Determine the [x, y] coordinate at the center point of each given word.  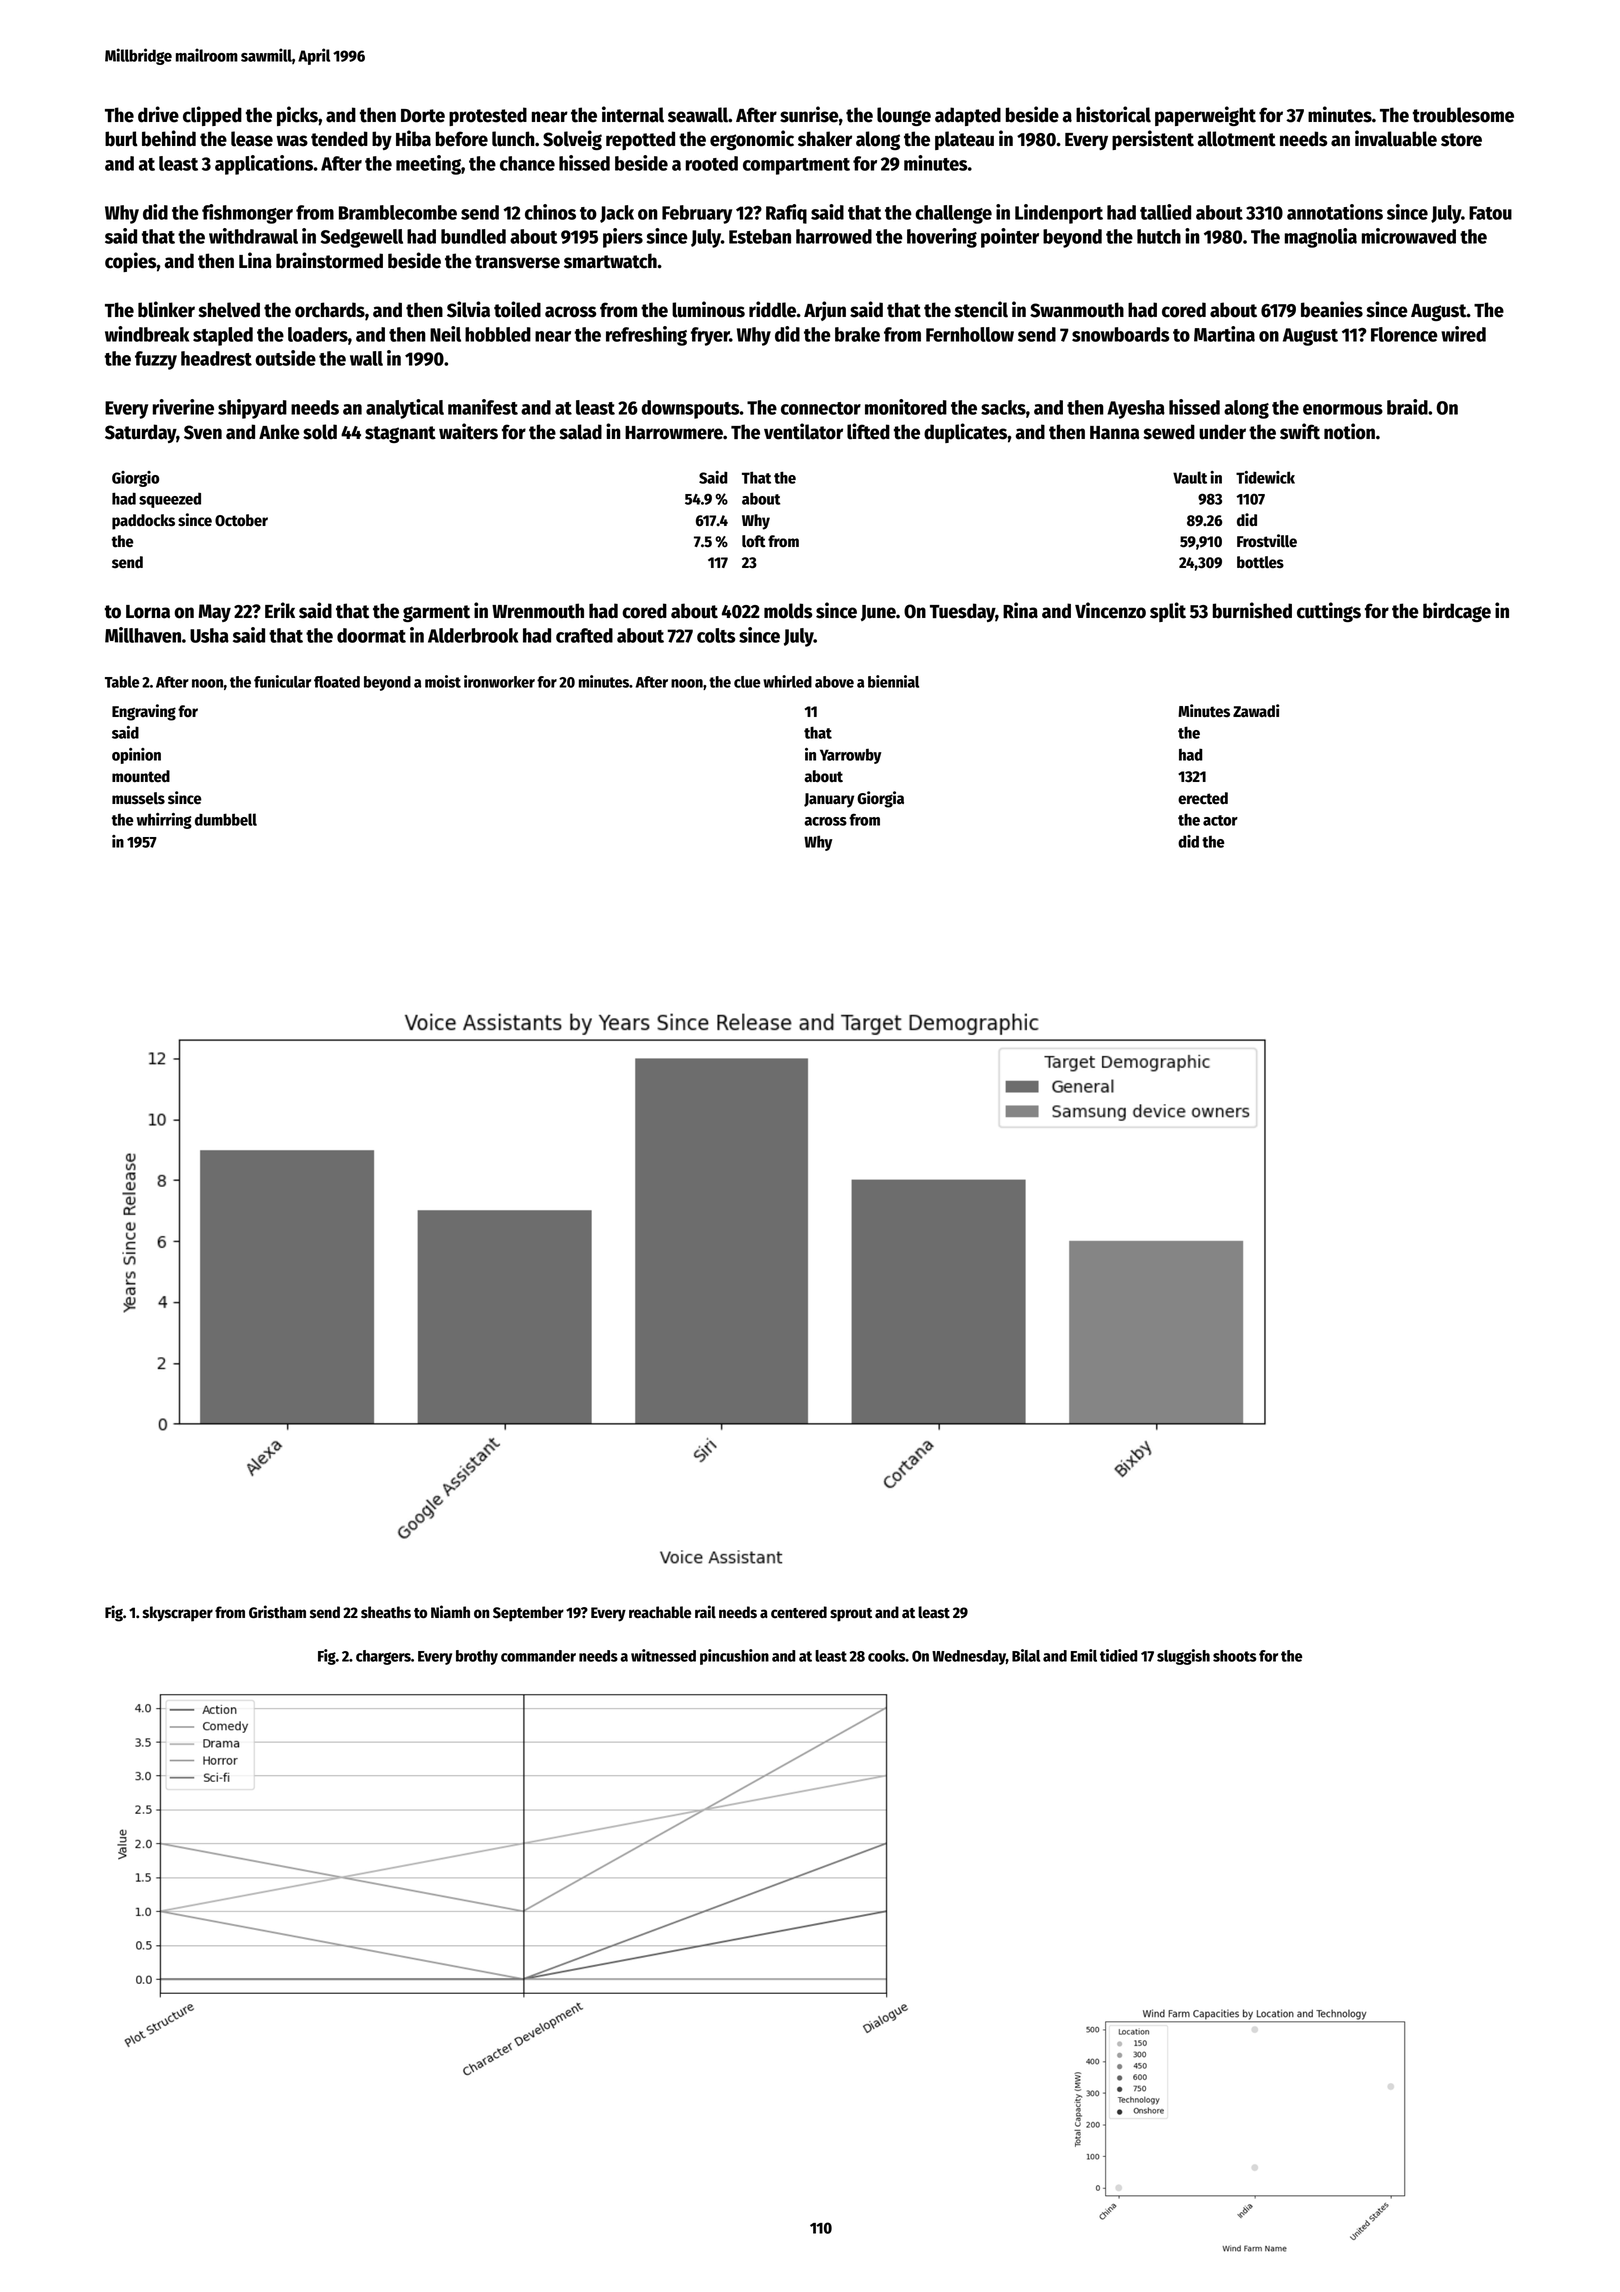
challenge [953, 214]
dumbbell [226, 819]
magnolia [1321, 238]
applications [264, 165]
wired [1463, 334]
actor [1220, 820]
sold [320, 432]
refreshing [646, 336]
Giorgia [880, 799]
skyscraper [178, 1614]
